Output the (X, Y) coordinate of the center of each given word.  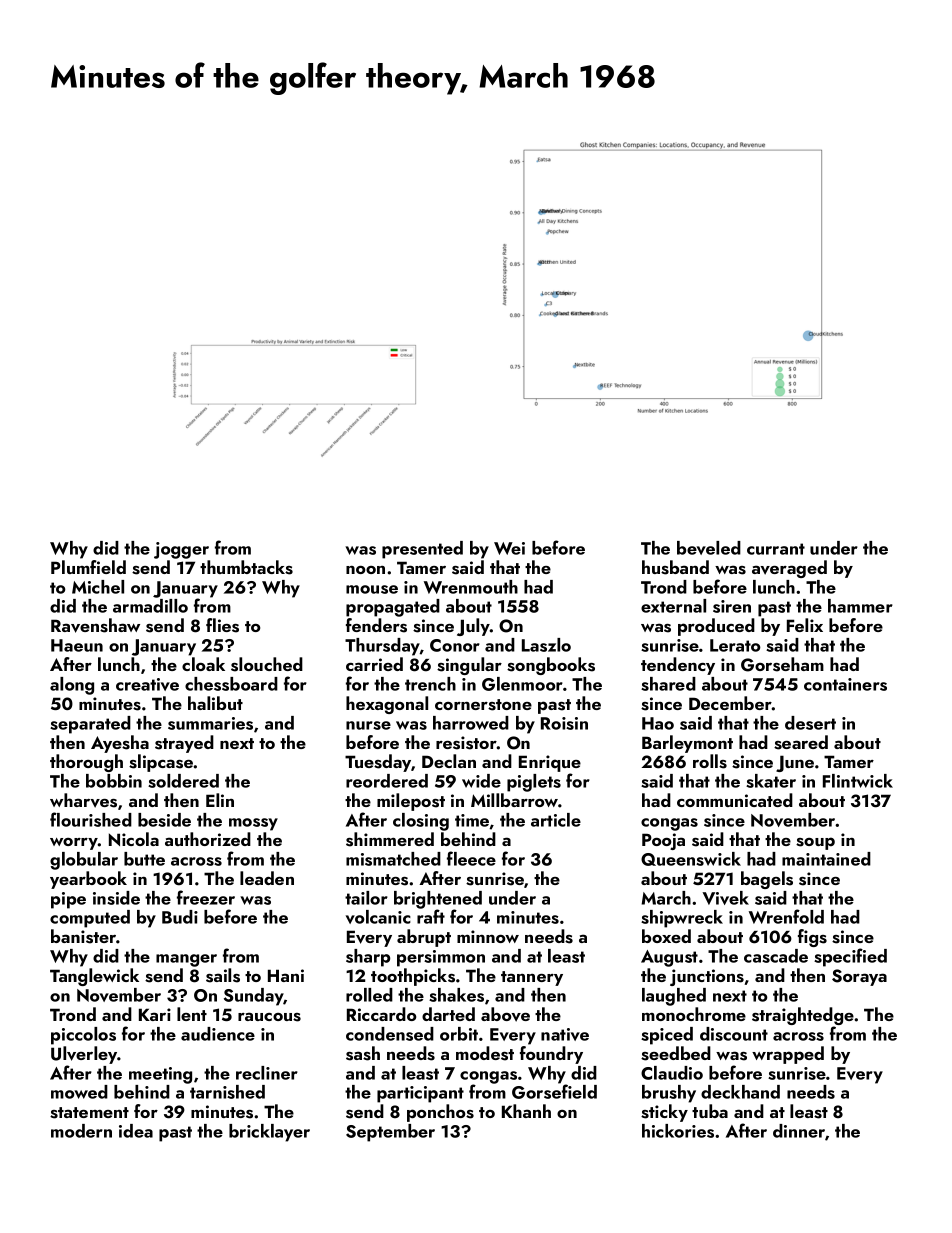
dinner (799, 1131)
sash (363, 1053)
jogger (181, 550)
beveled (709, 548)
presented (422, 550)
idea (136, 1131)
